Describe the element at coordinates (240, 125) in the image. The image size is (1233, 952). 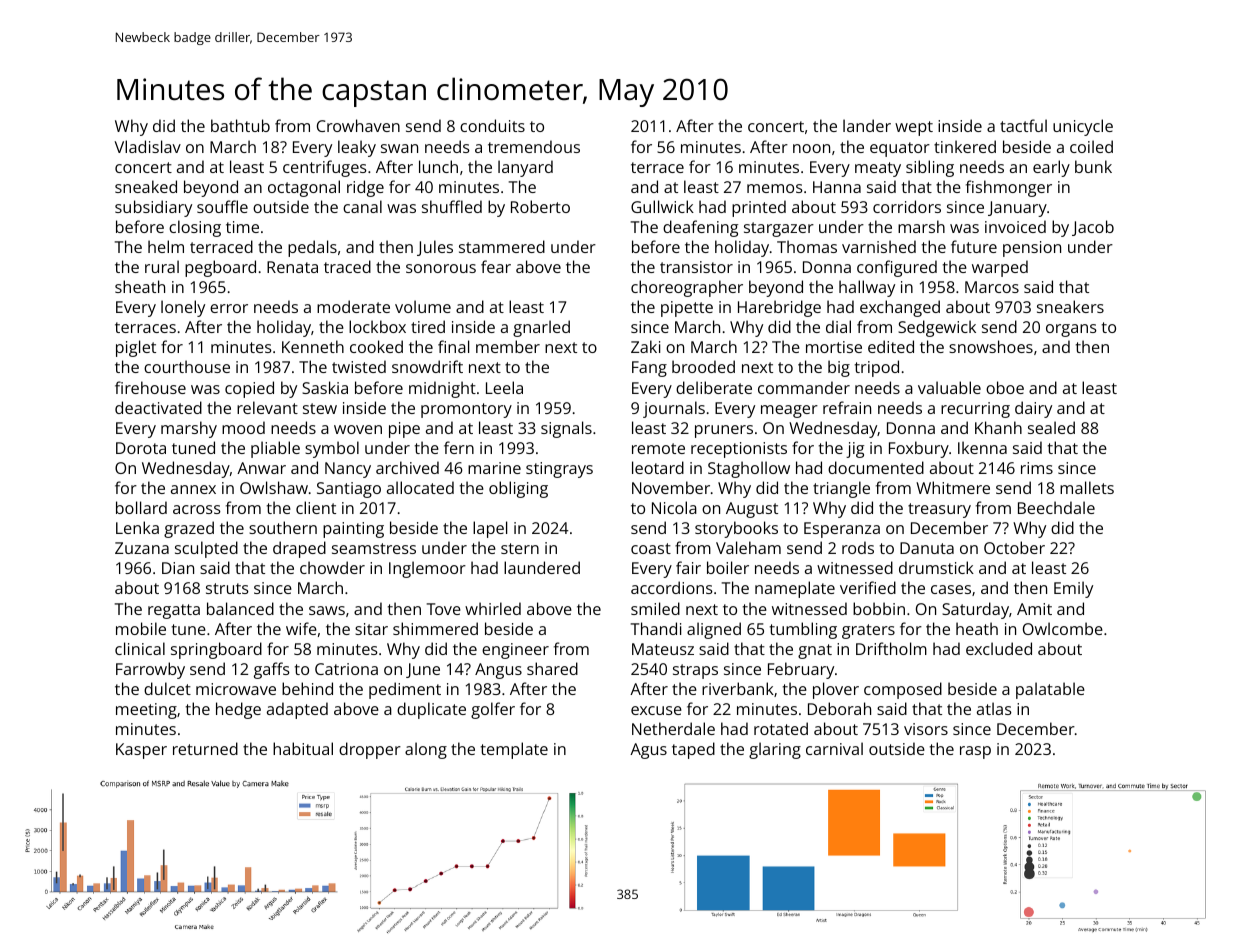
I see `bathtub` at that location.
